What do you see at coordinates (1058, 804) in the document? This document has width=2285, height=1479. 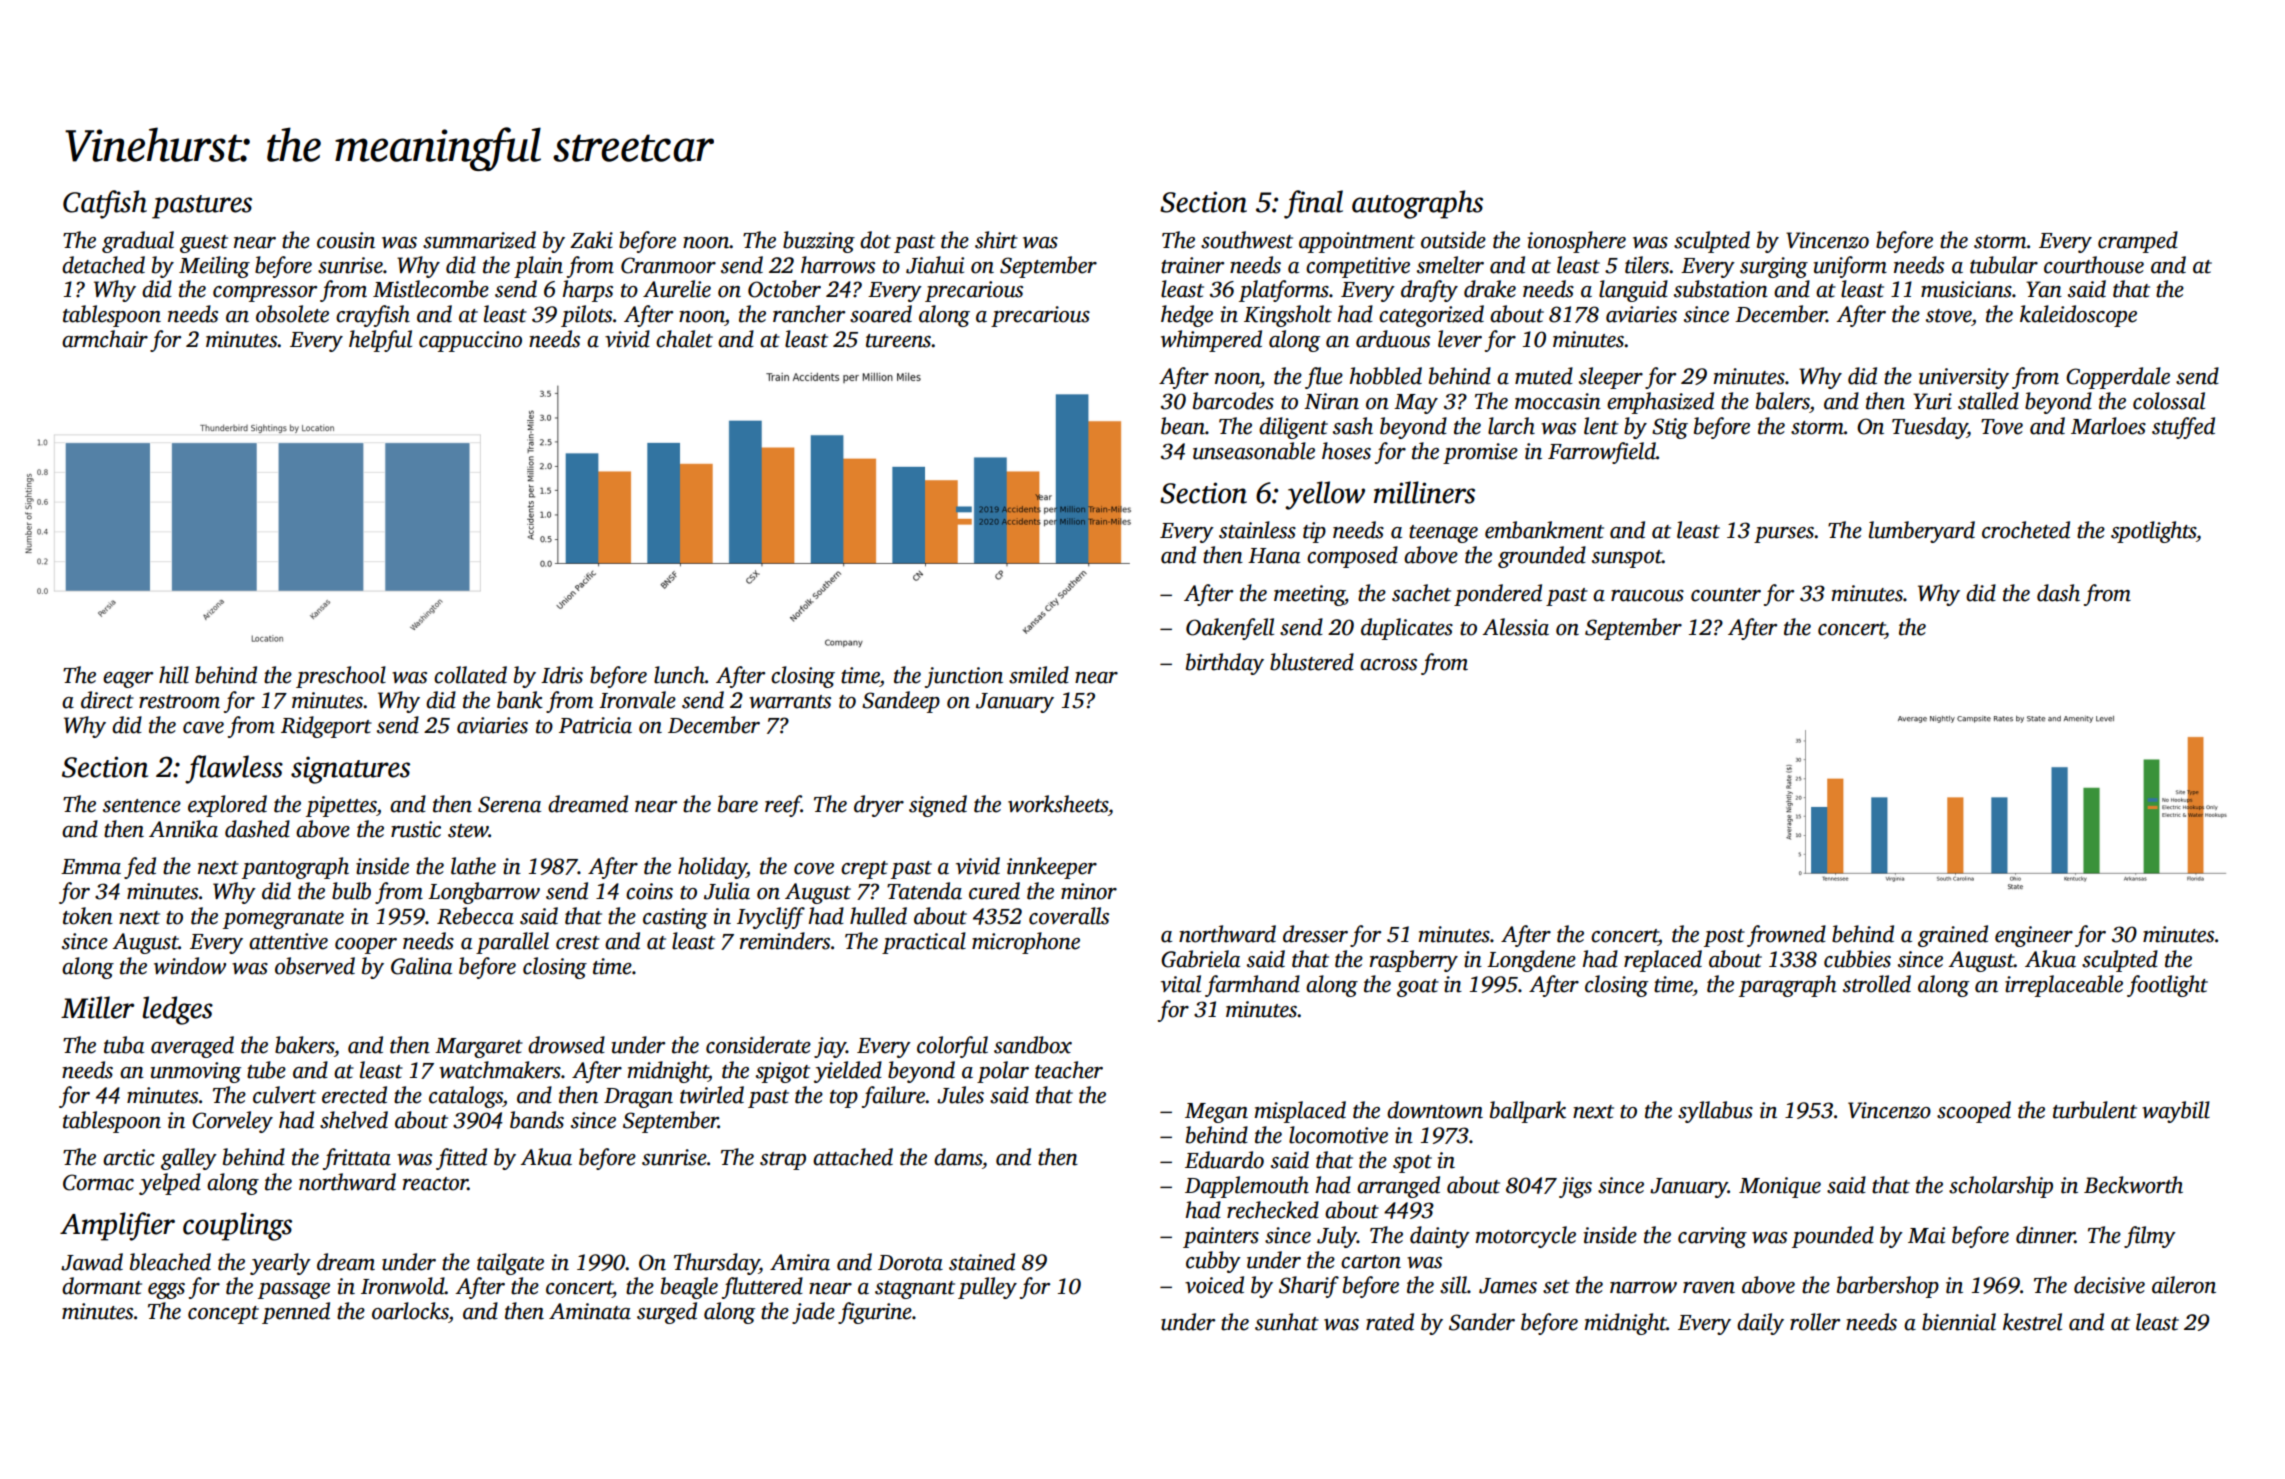 I see `worksheets` at bounding box center [1058, 804].
